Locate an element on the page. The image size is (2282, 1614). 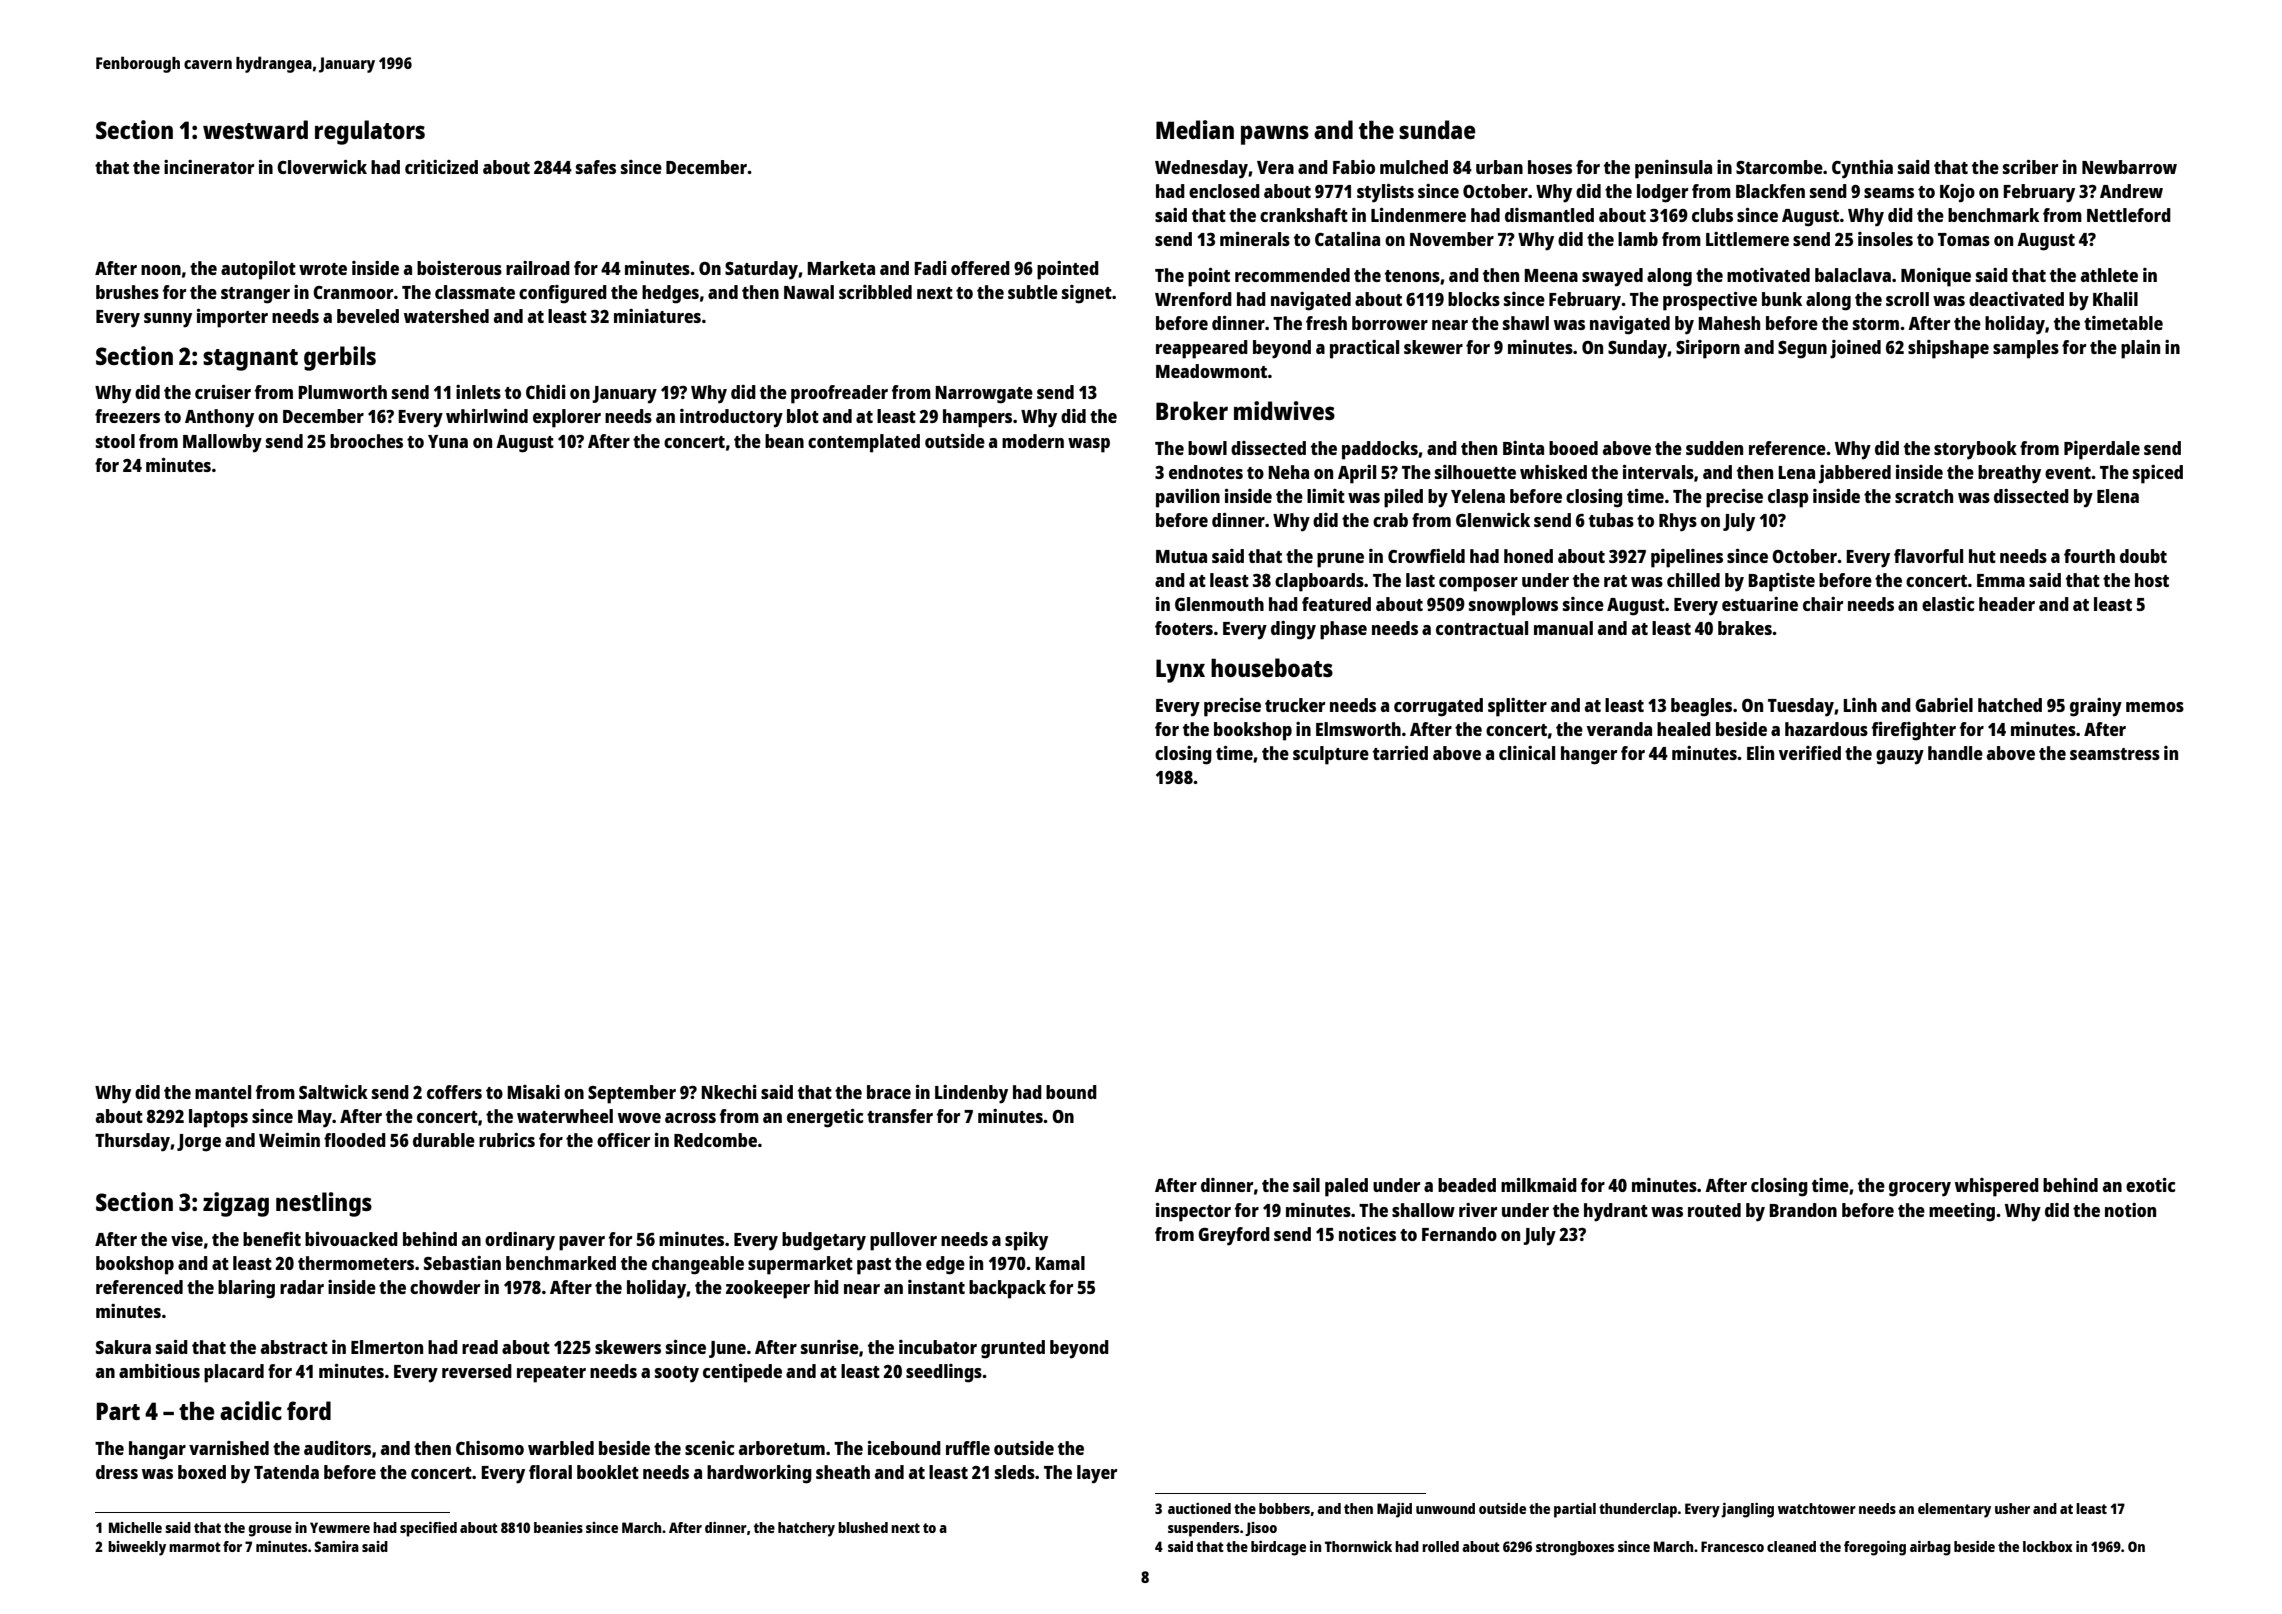
hatchery is located at coordinates (806, 1529).
